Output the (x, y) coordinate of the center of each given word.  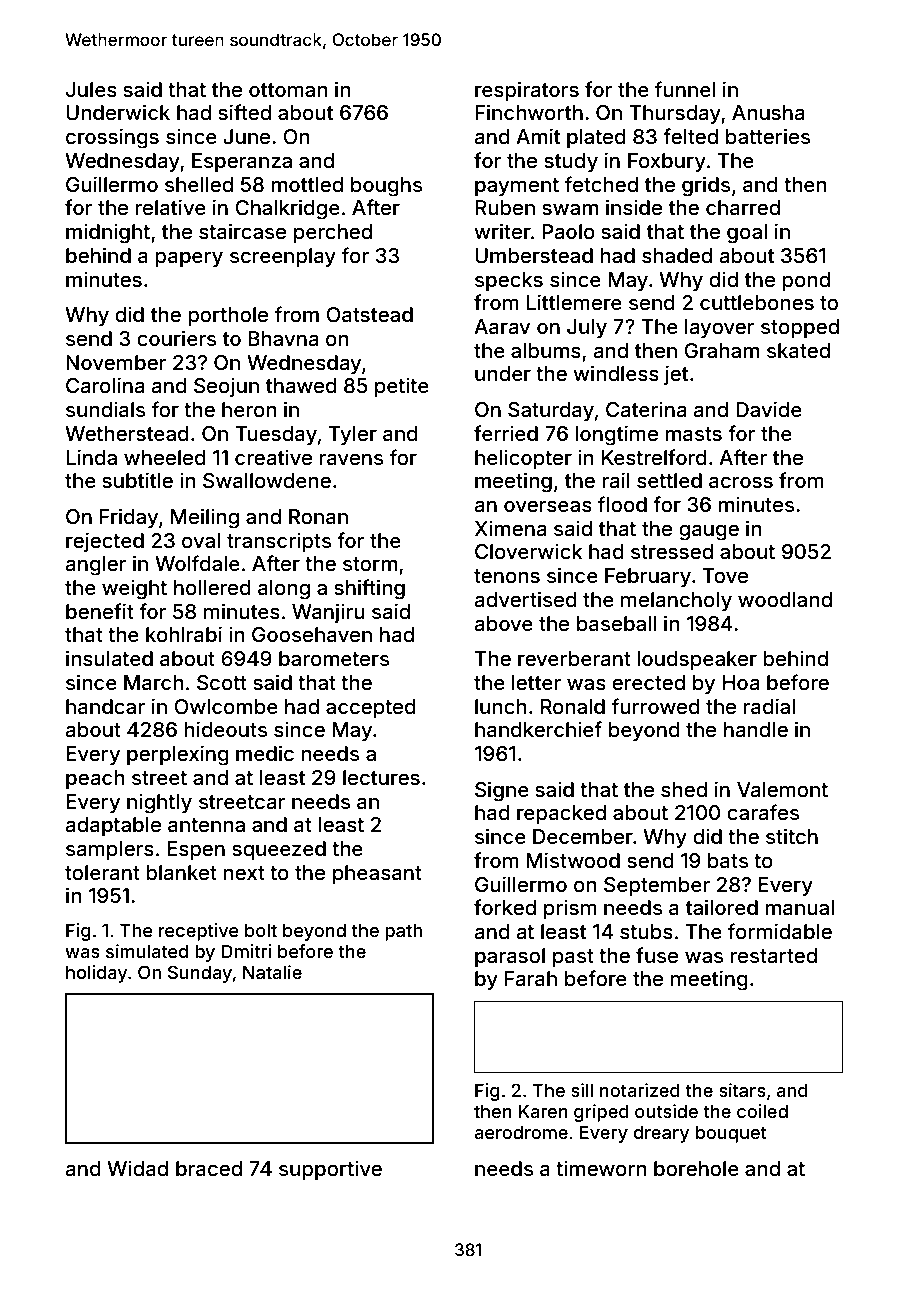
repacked (561, 814)
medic (265, 753)
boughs (386, 187)
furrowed (656, 706)
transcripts (279, 542)
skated (798, 350)
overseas (548, 506)
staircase (242, 231)
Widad (137, 1168)
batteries (768, 136)
